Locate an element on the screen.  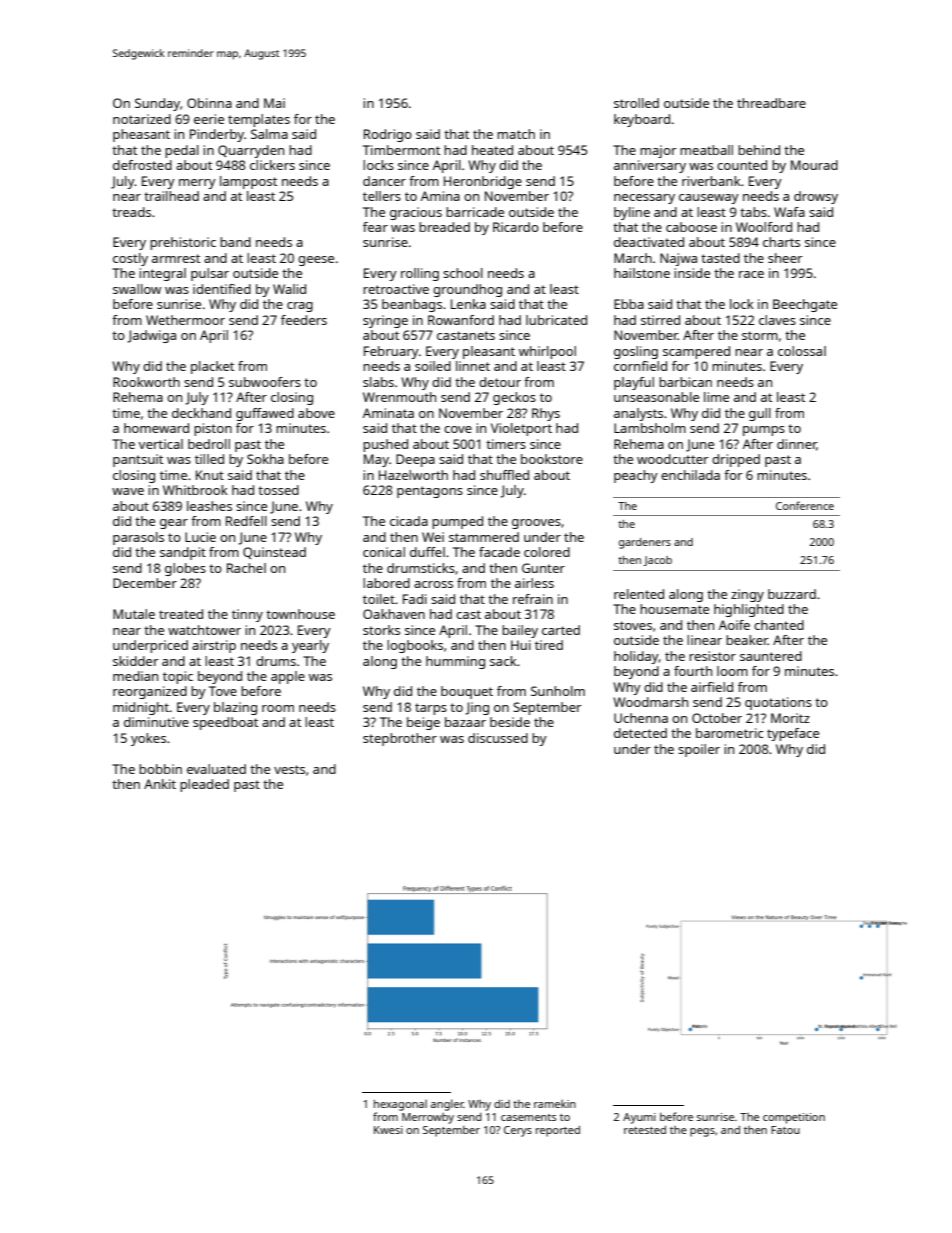
cove is located at coordinates (458, 429).
